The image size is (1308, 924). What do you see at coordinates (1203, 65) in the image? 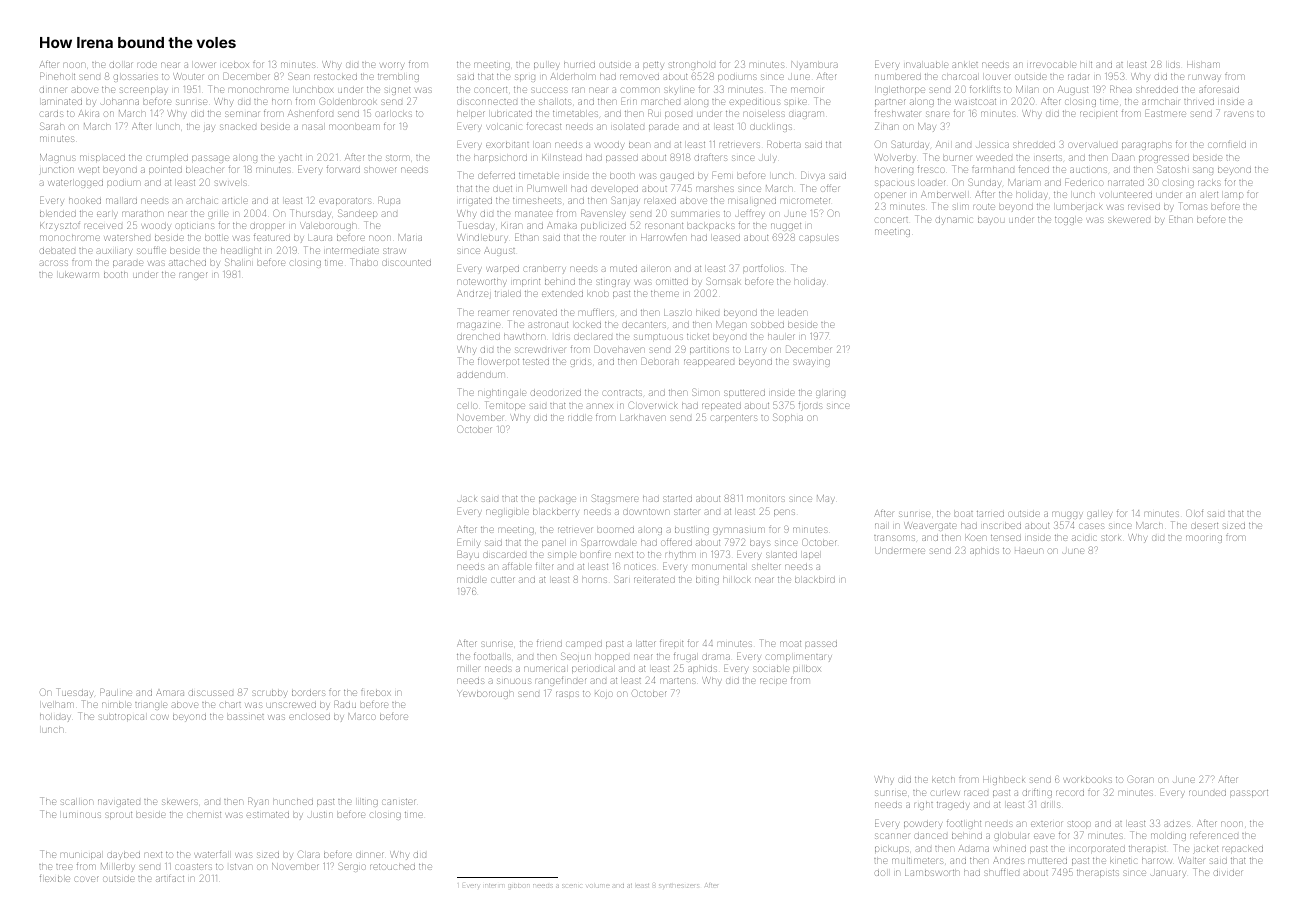
I see `Hisham` at bounding box center [1203, 65].
